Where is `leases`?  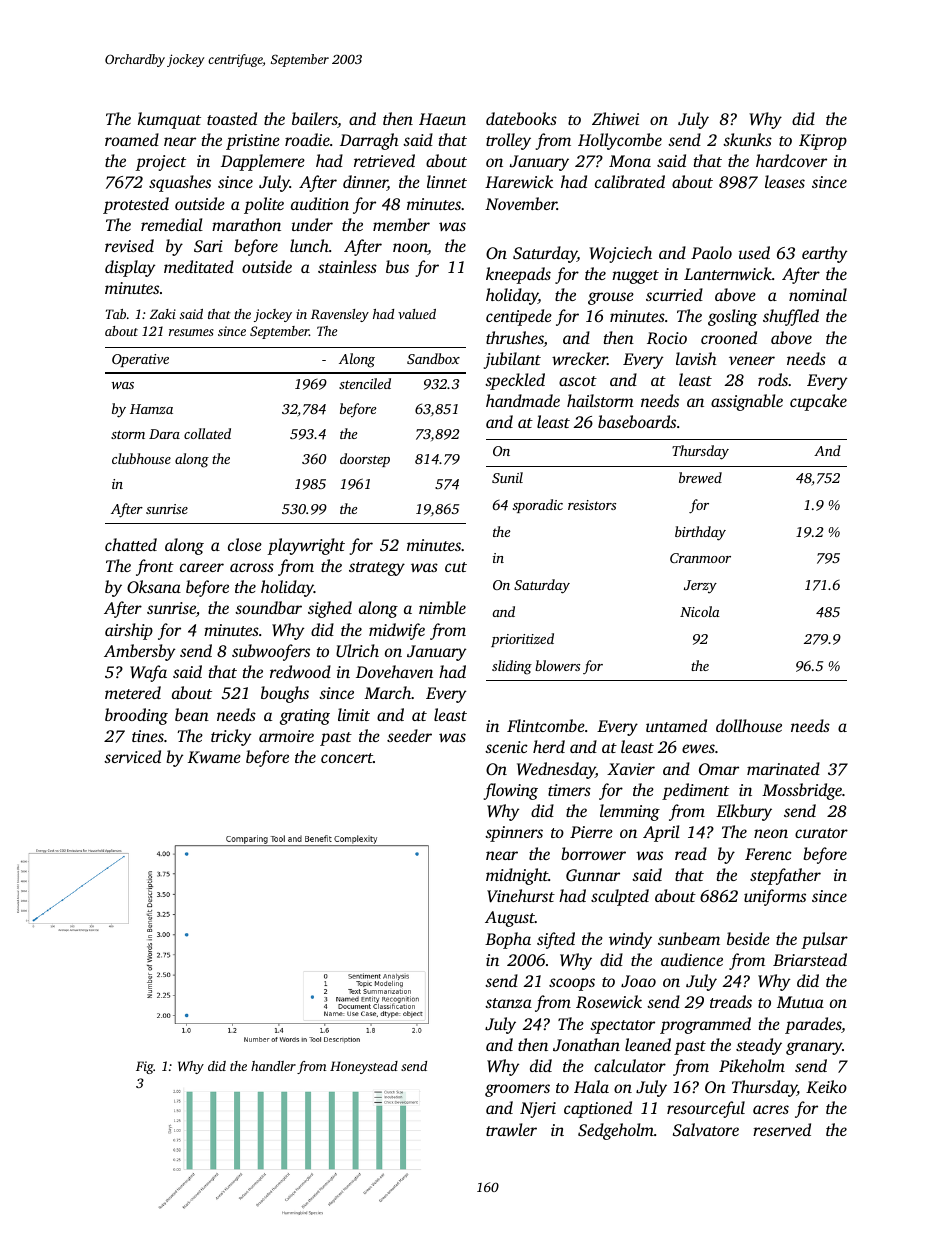
leases is located at coordinates (785, 181).
